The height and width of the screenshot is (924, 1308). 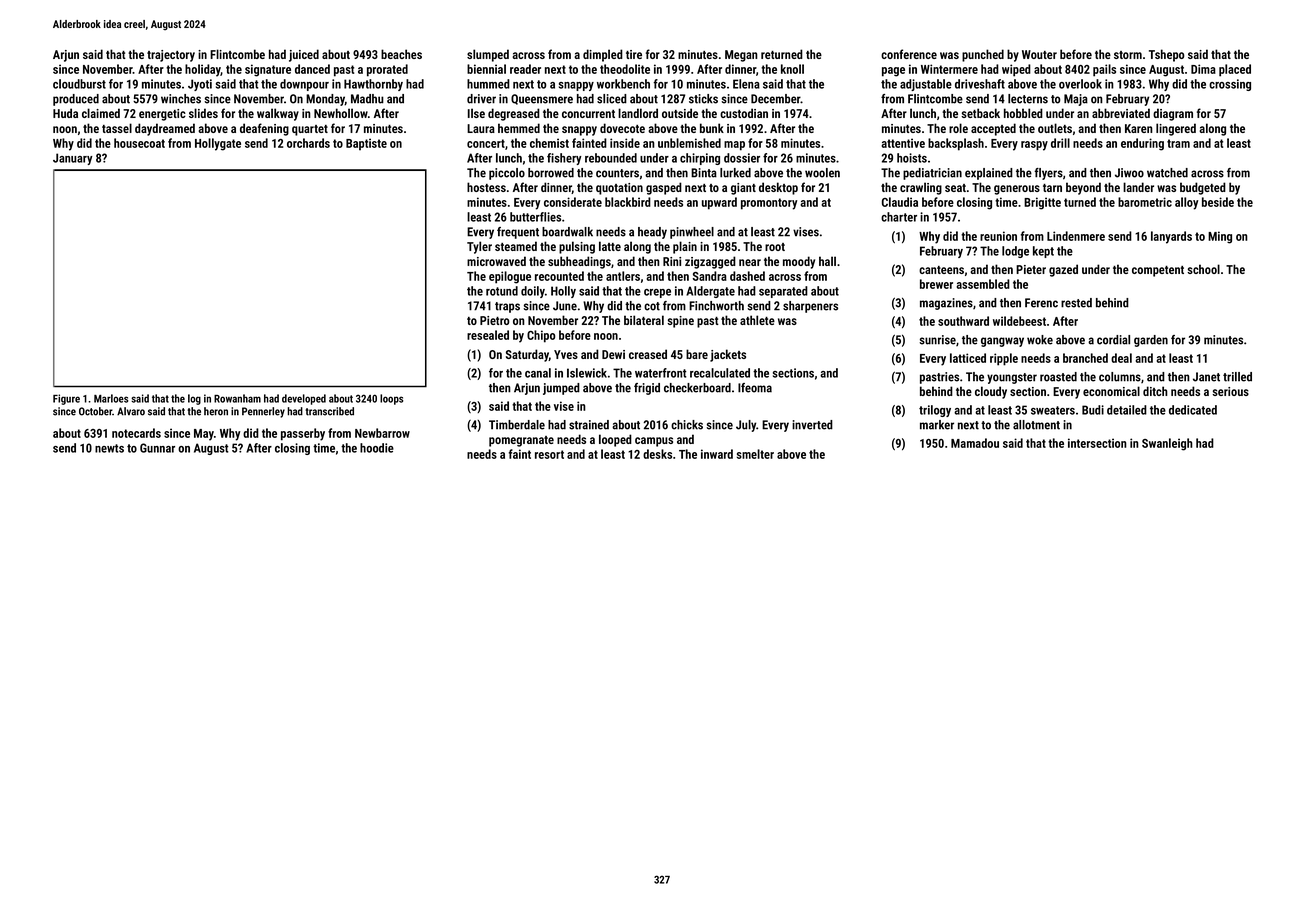 What do you see at coordinates (1218, 202) in the screenshot?
I see `beside` at bounding box center [1218, 202].
